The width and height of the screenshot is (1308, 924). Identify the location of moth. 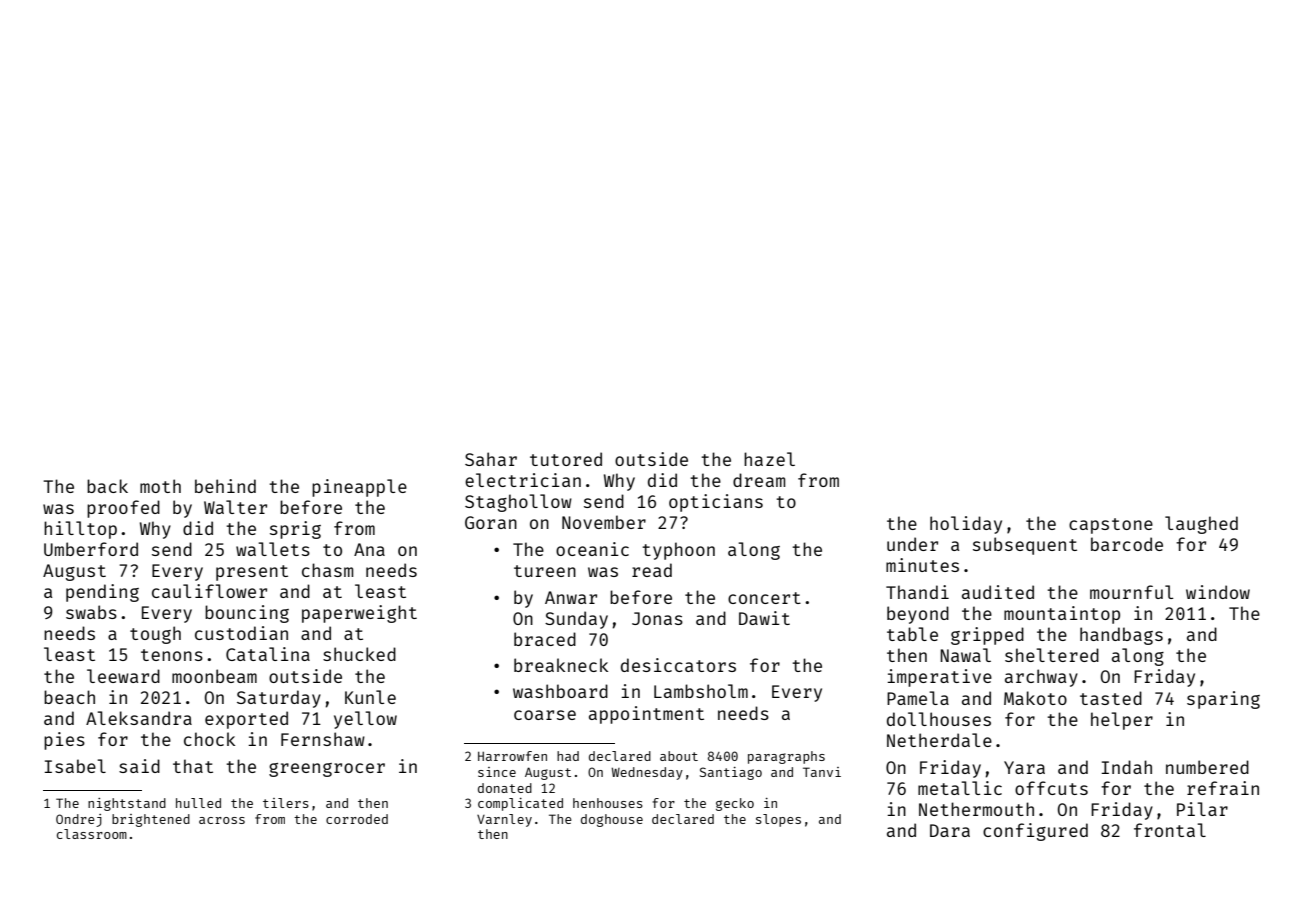
(160, 486).
